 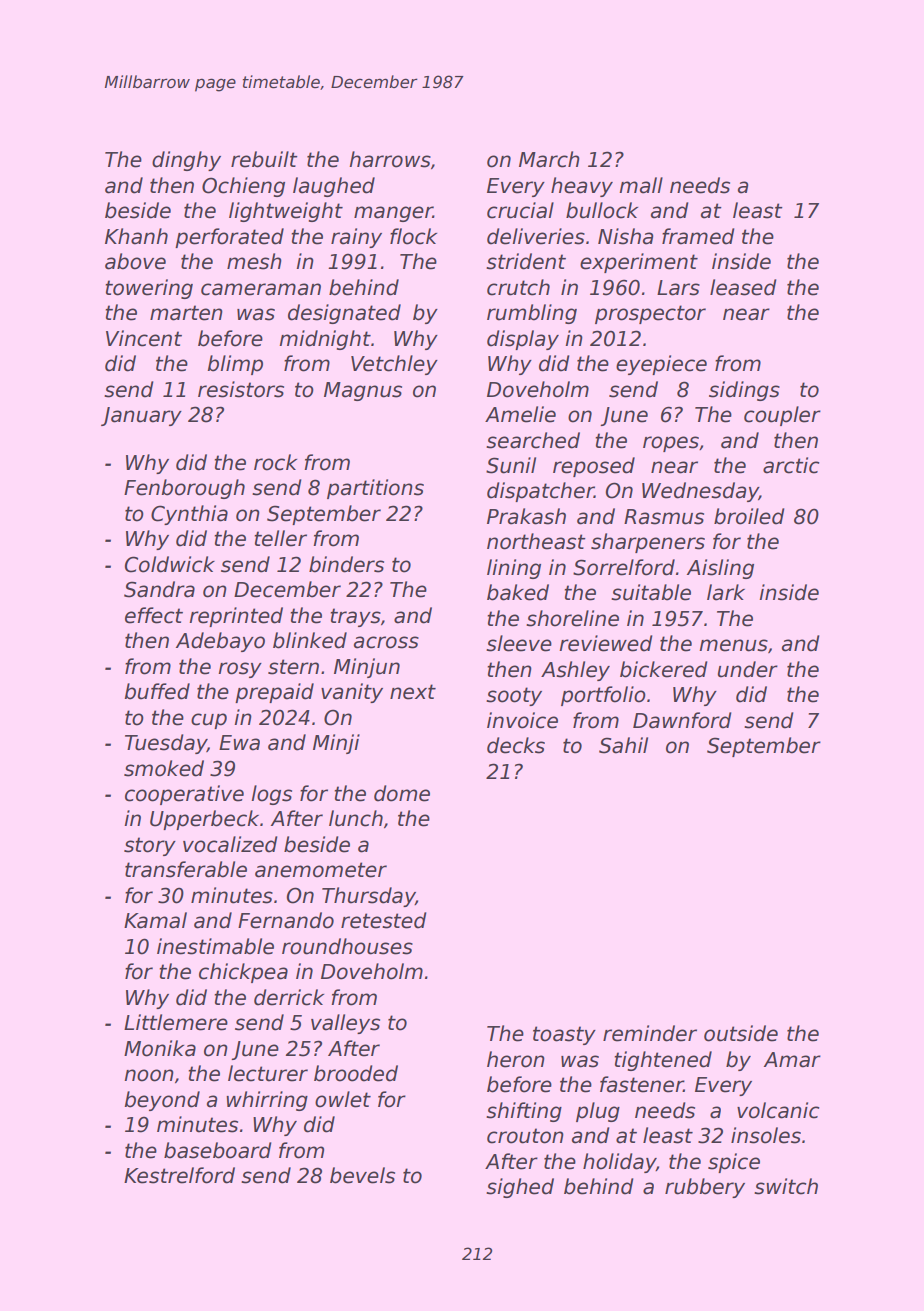 What do you see at coordinates (516, 745) in the screenshot?
I see `decks` at bounding box center [516, 745].
